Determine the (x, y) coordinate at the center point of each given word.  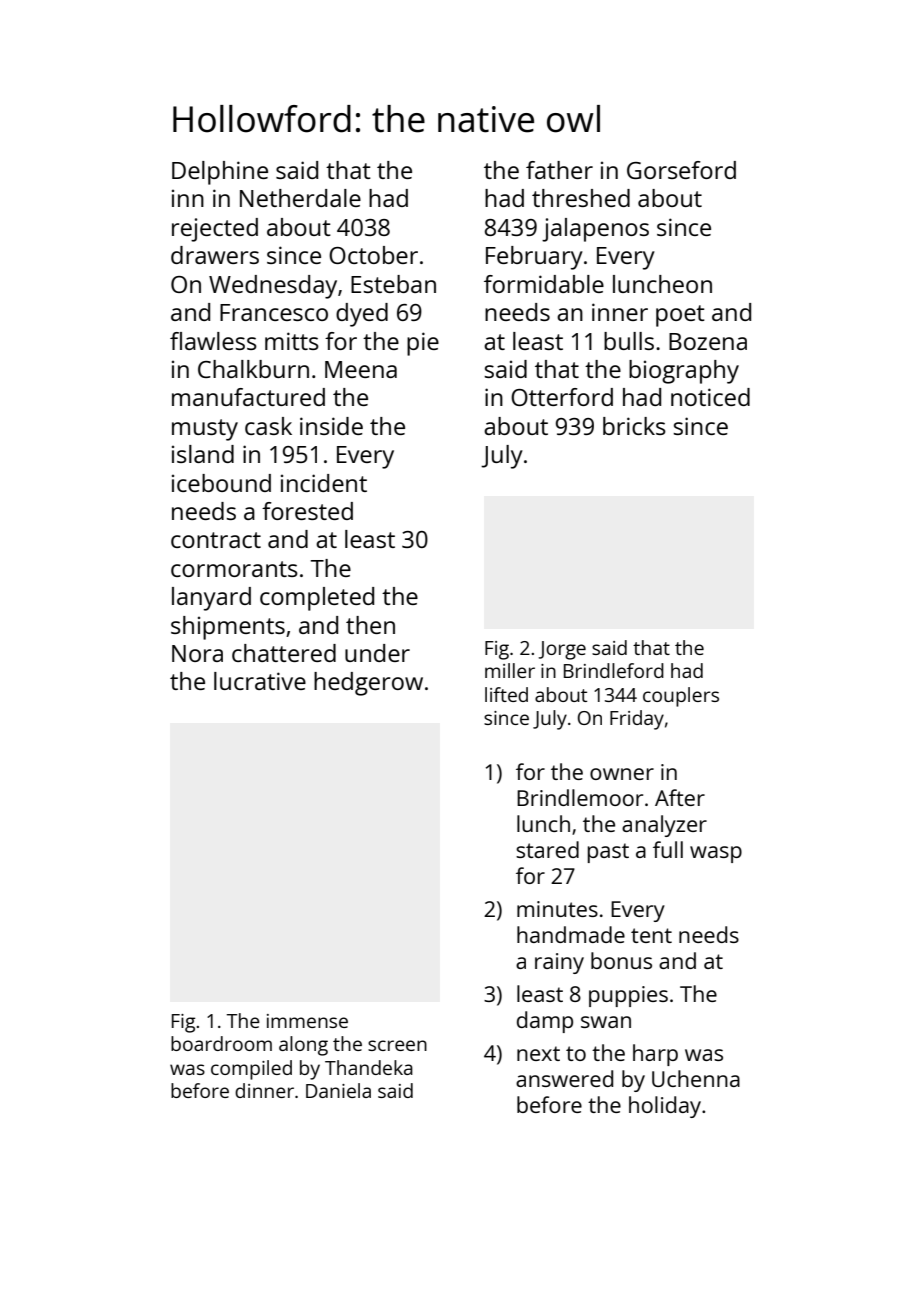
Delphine (220, 173)
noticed (710, 397)
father (559, 170)
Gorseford (681, 170)
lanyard (211, 599)
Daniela (338, 1090)
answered (564, 1078)
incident (324, 483)
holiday (665, 1107)
